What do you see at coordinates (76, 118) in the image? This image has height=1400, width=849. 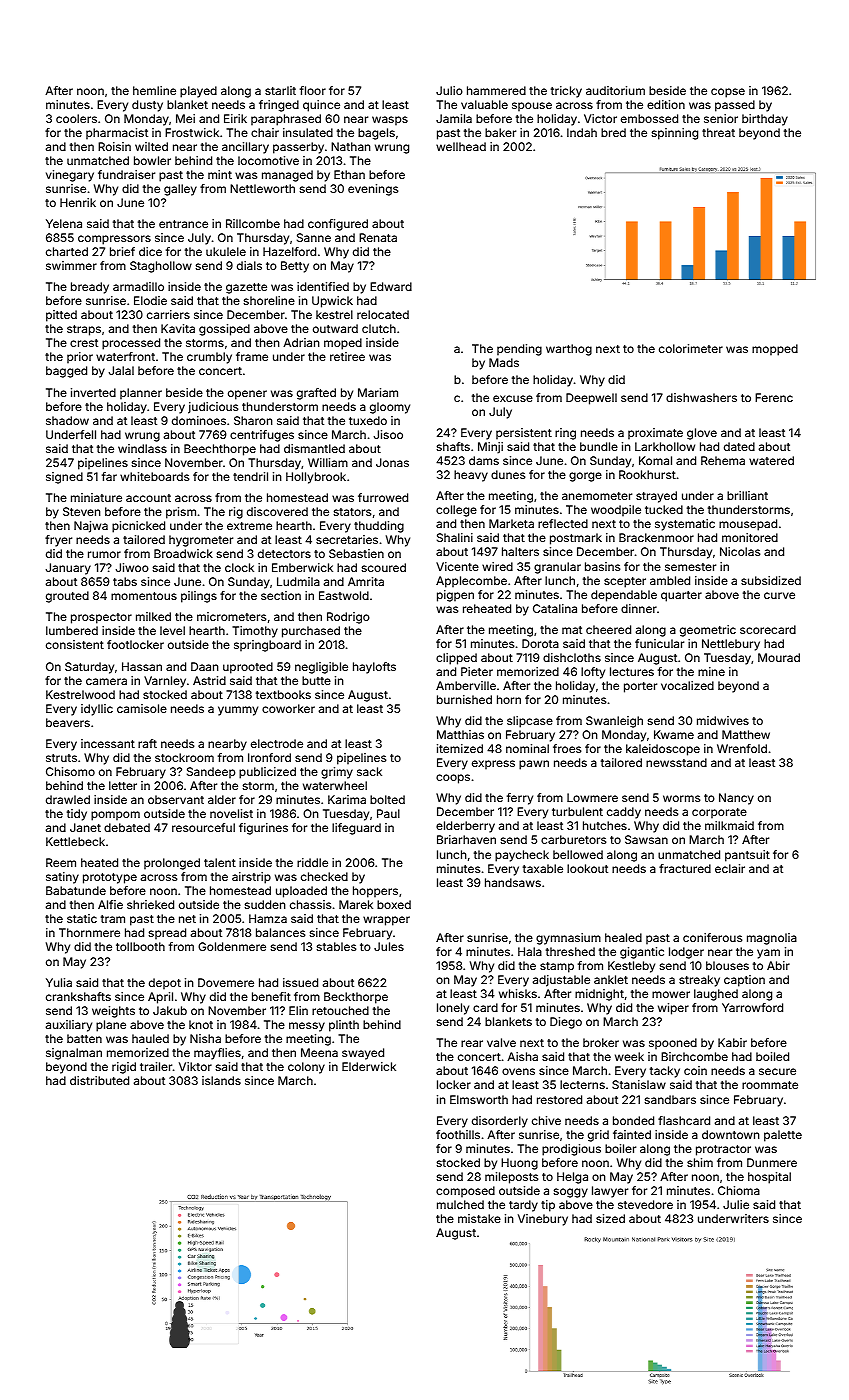 I see `coolers` at bounding box center [76, 118].
